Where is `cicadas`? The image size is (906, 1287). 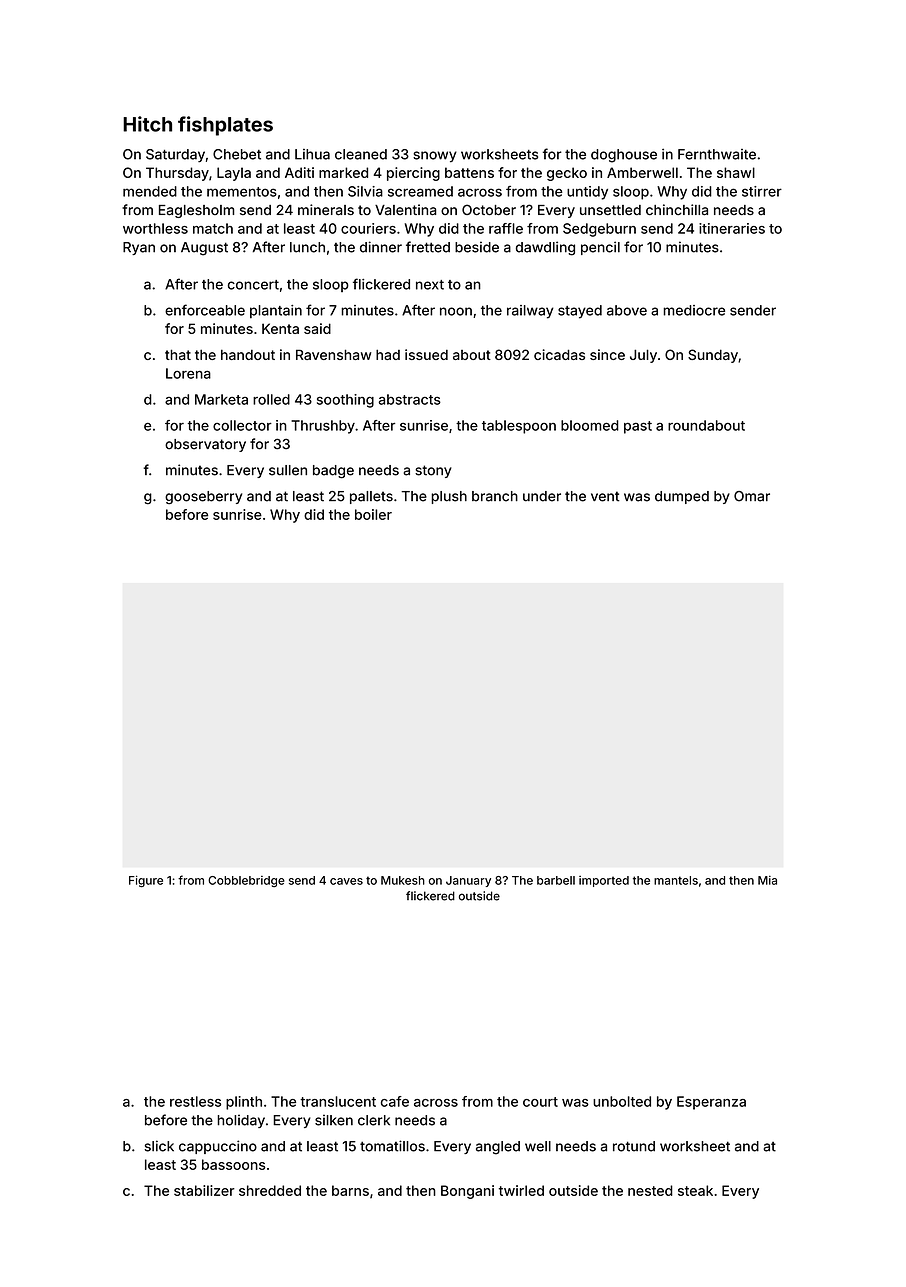 cicadas is located at coordinates (559, 354).
